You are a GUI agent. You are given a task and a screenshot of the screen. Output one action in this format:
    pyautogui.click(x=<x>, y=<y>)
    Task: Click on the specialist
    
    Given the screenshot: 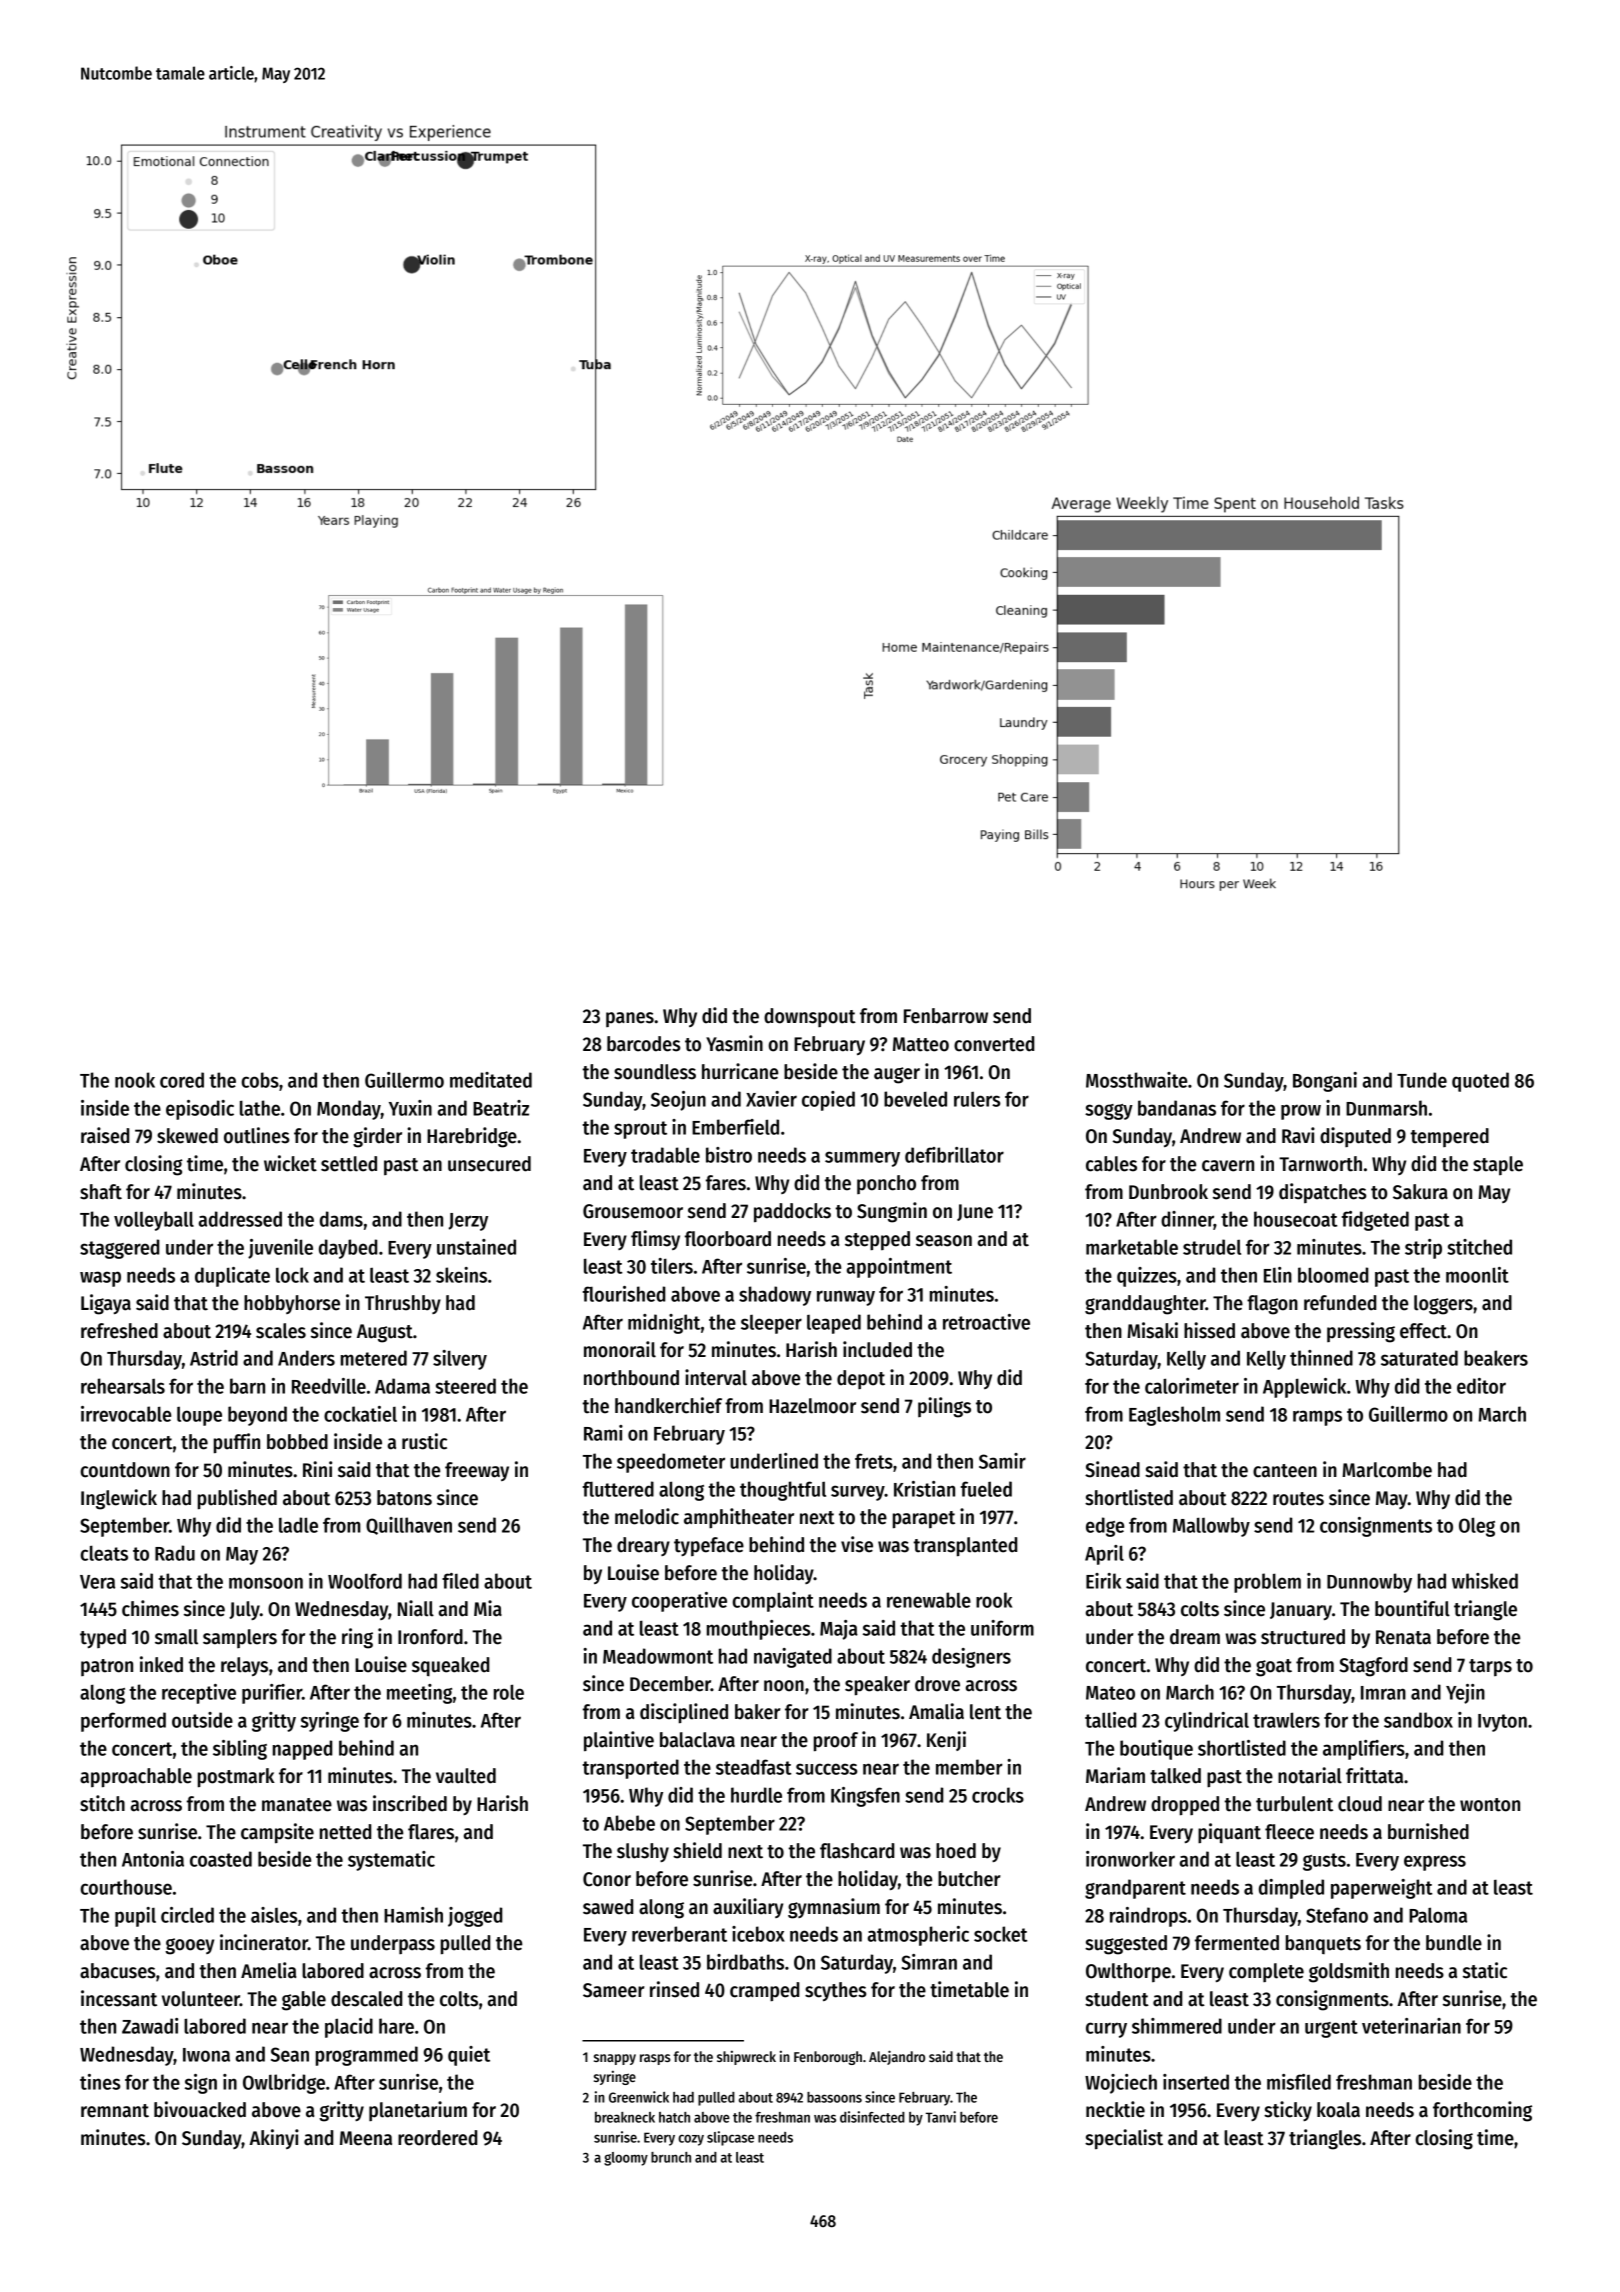 What is the action you would take?
    pyautogui.click(x=1124, y=2139)
